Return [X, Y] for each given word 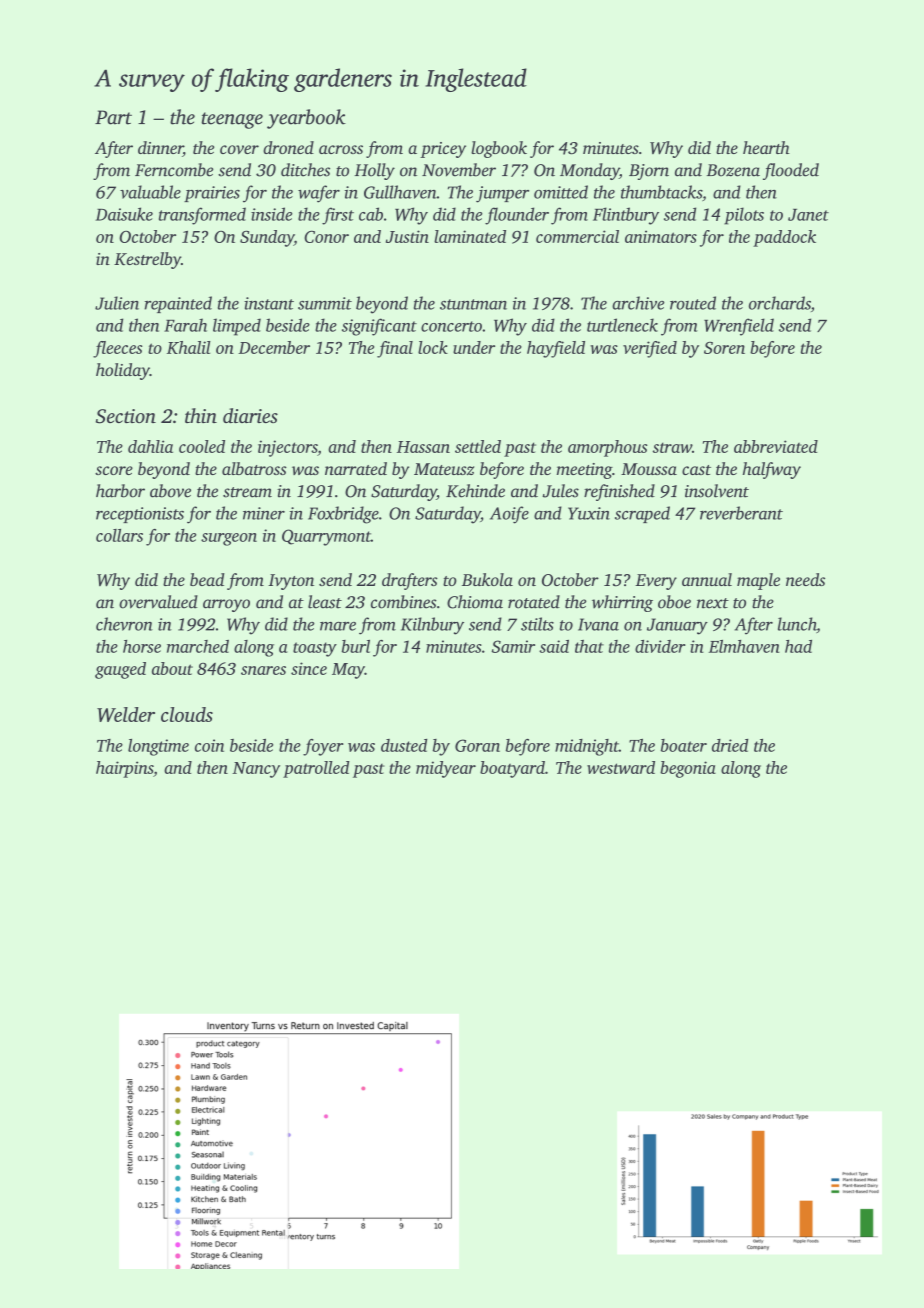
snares [263, 670]
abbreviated [776, 446]
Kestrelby [147, 260]
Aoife [509, 515]
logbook [499, 149]
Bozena [733, 170]
